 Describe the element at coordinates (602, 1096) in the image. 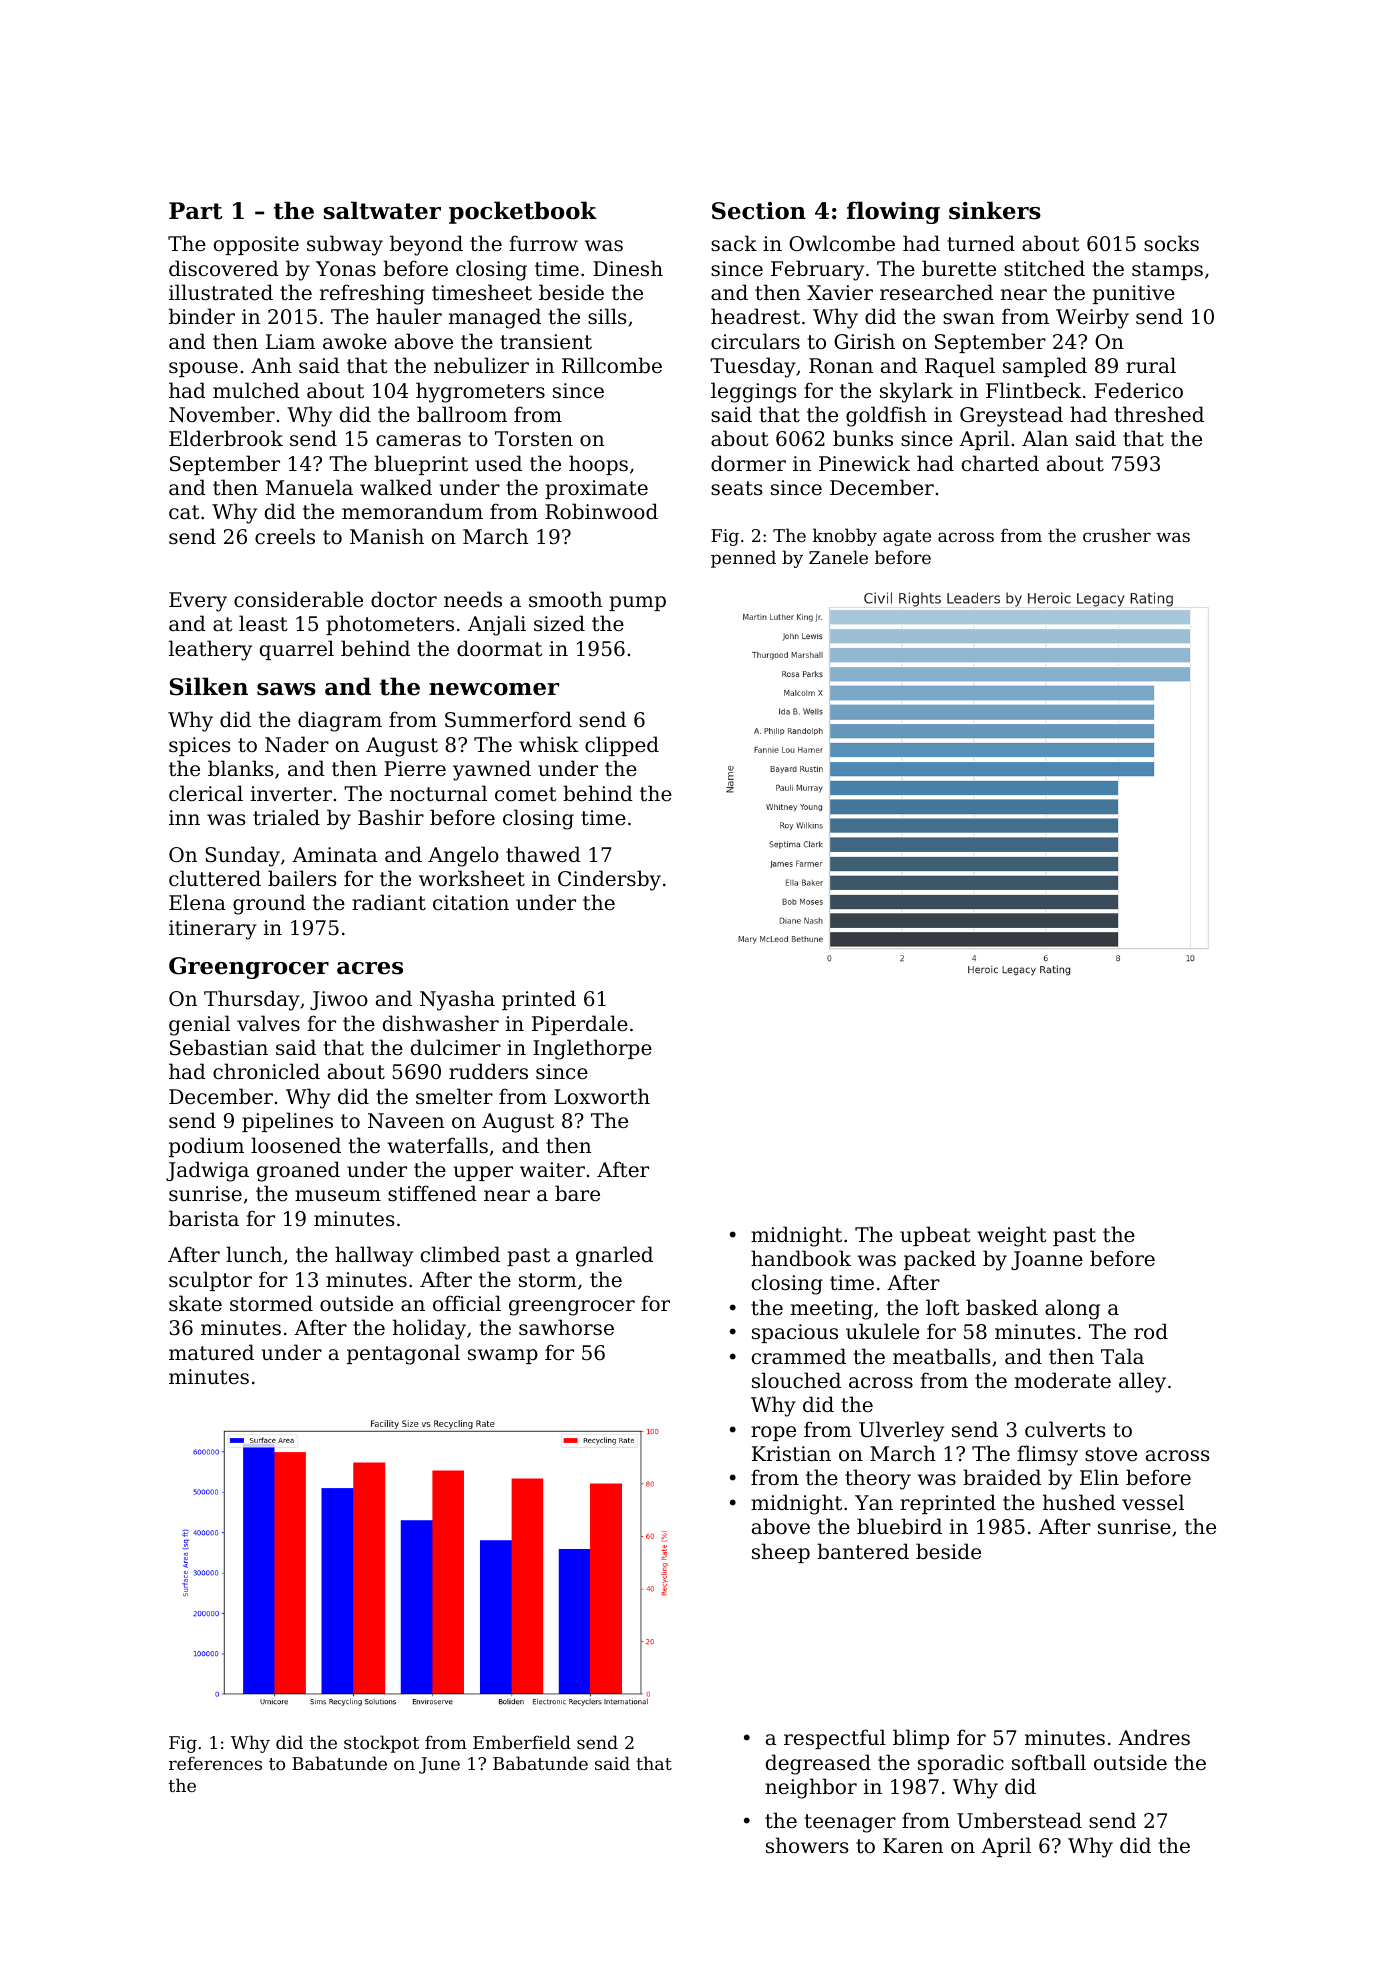

I see `Loxworth` at that location.
